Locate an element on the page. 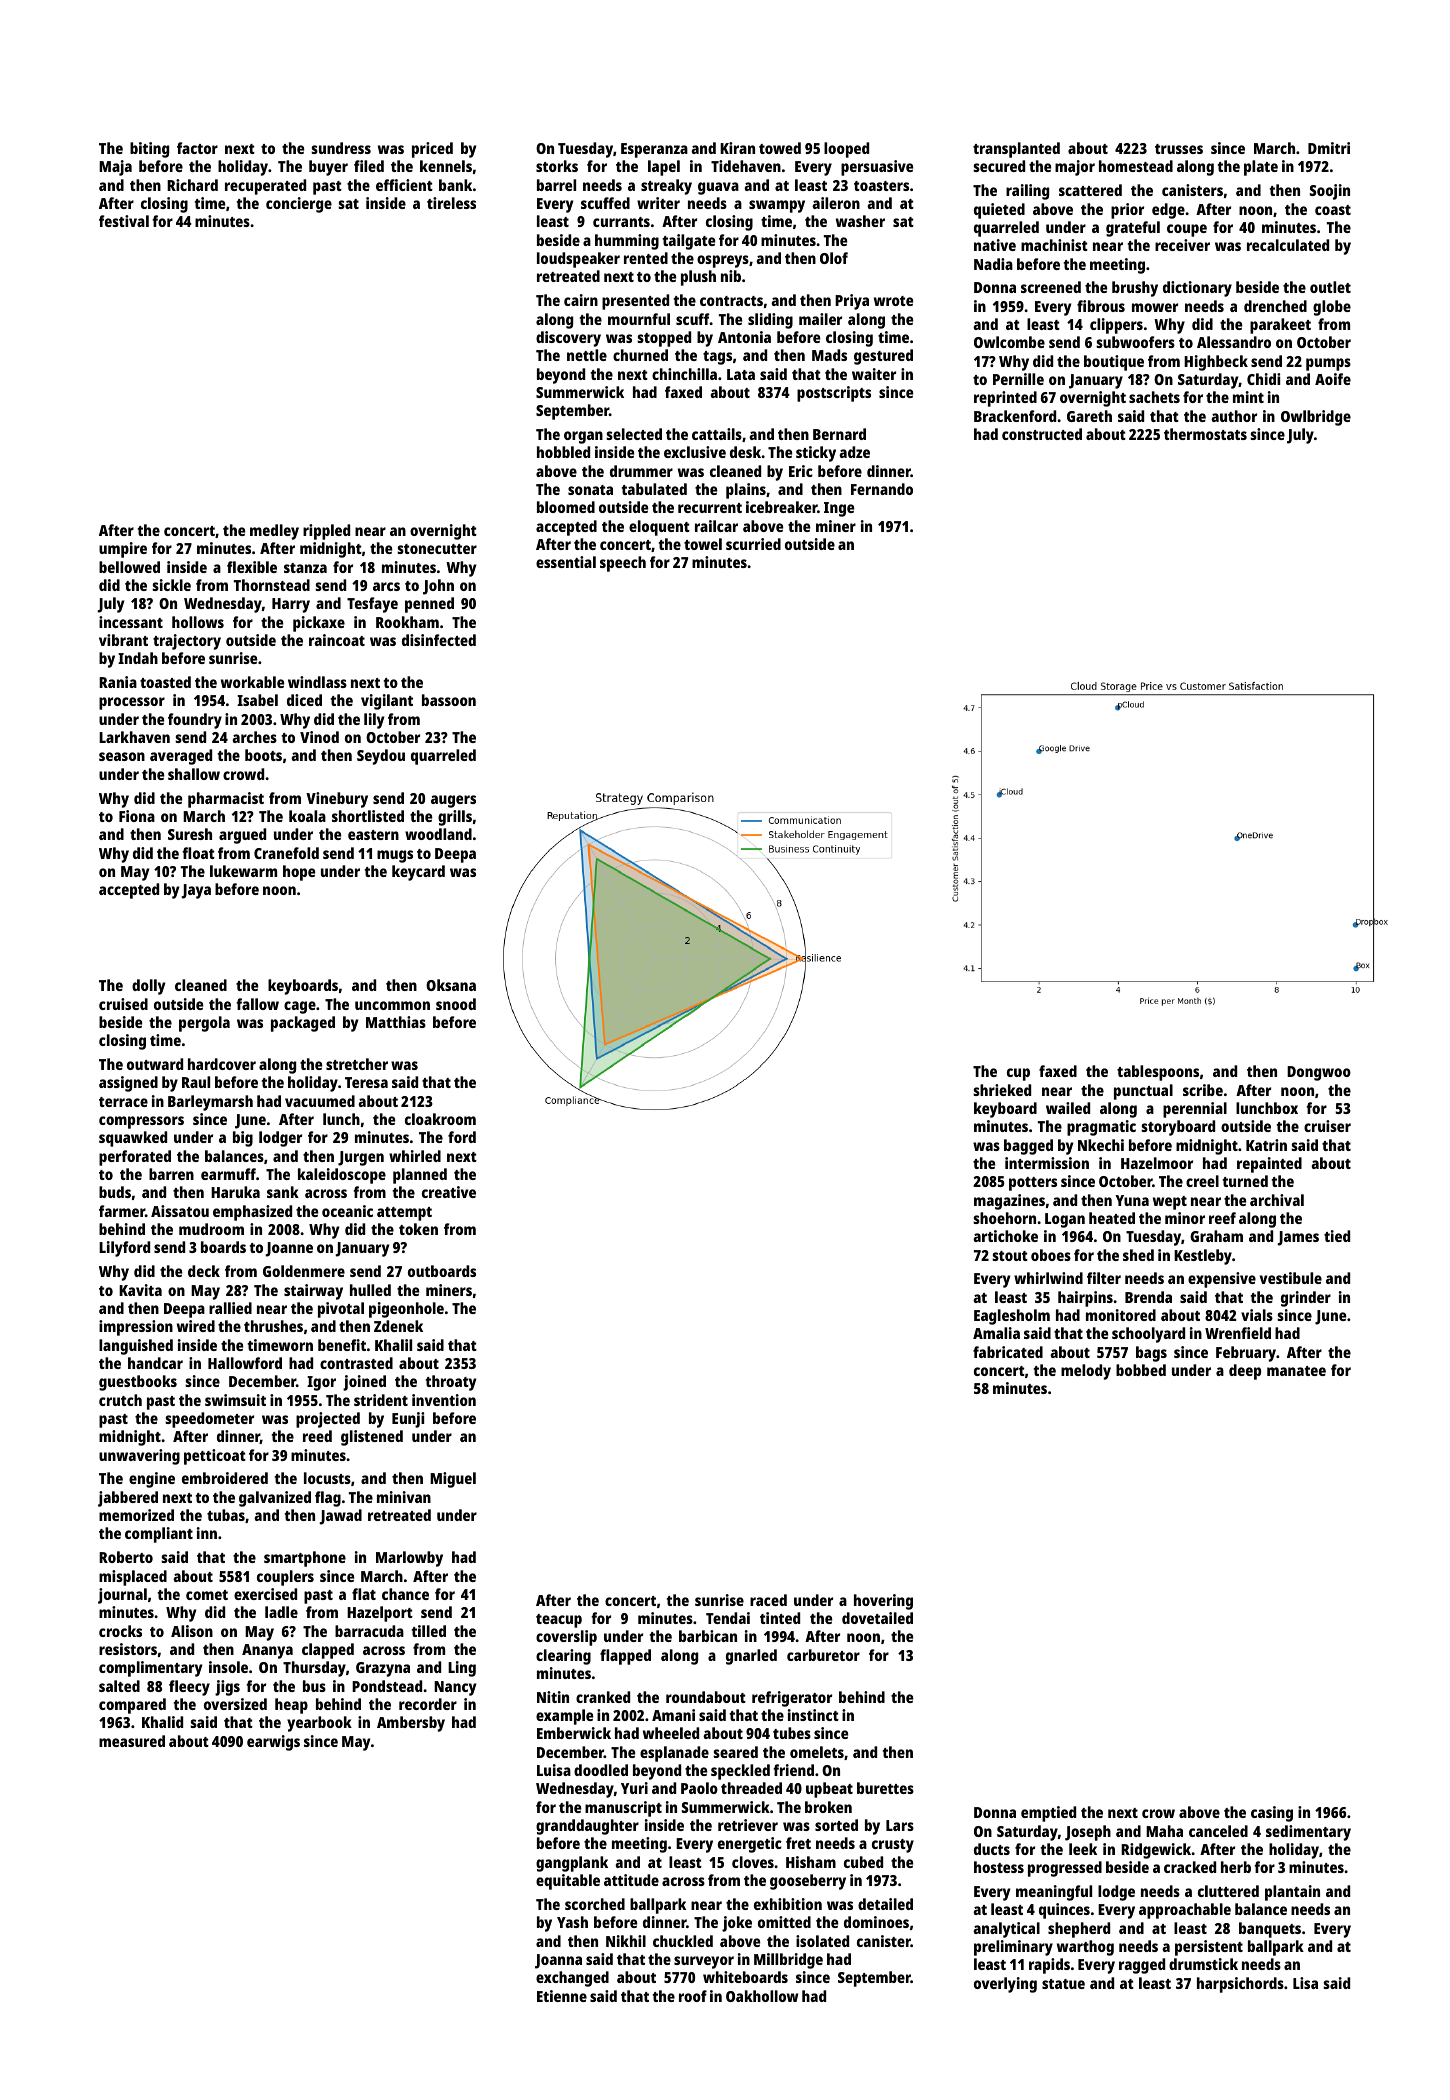 This image has height=2100, width=1450. thermostats is located at coordinates (1205, 434).
